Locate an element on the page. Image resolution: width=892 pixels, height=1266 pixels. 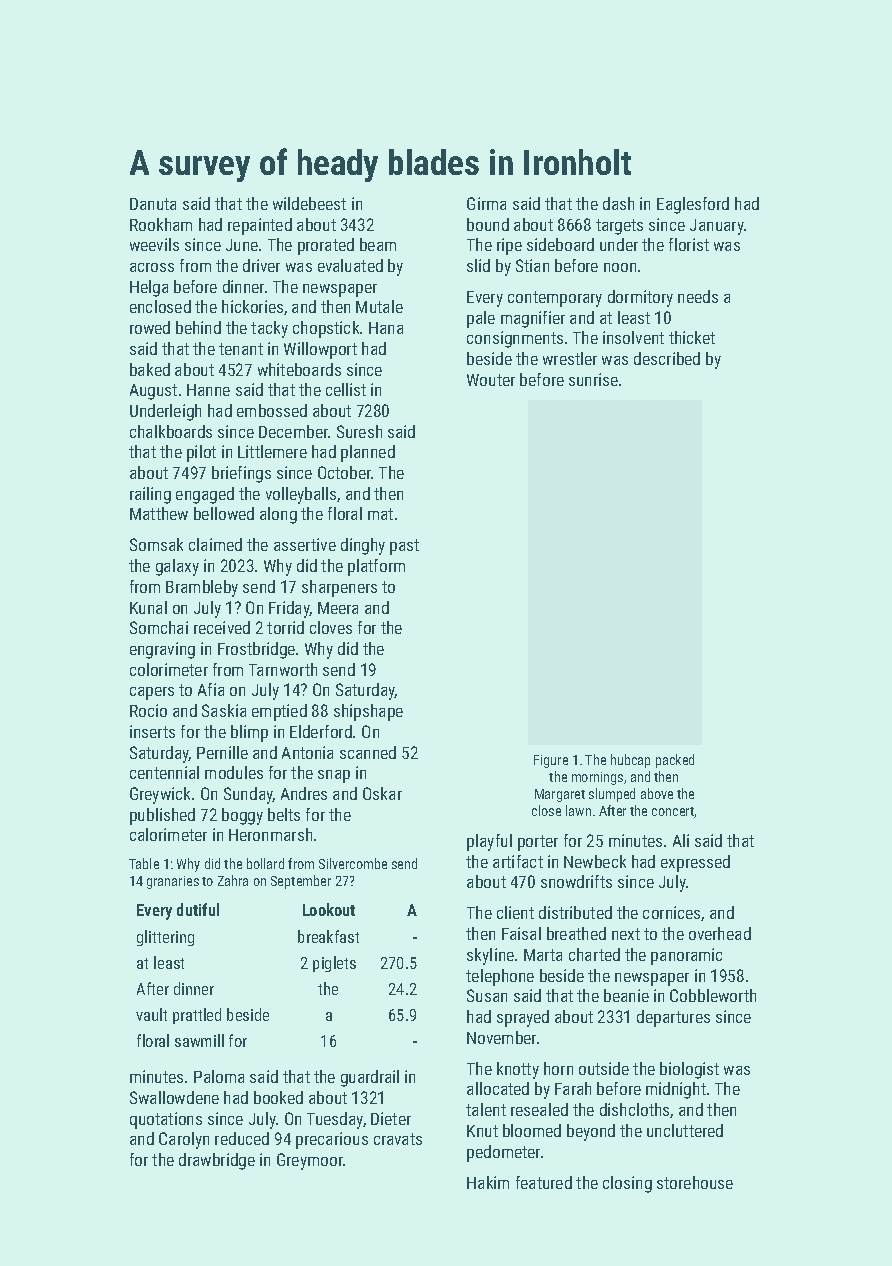
Mutale is located at coordinates (379, 306).
